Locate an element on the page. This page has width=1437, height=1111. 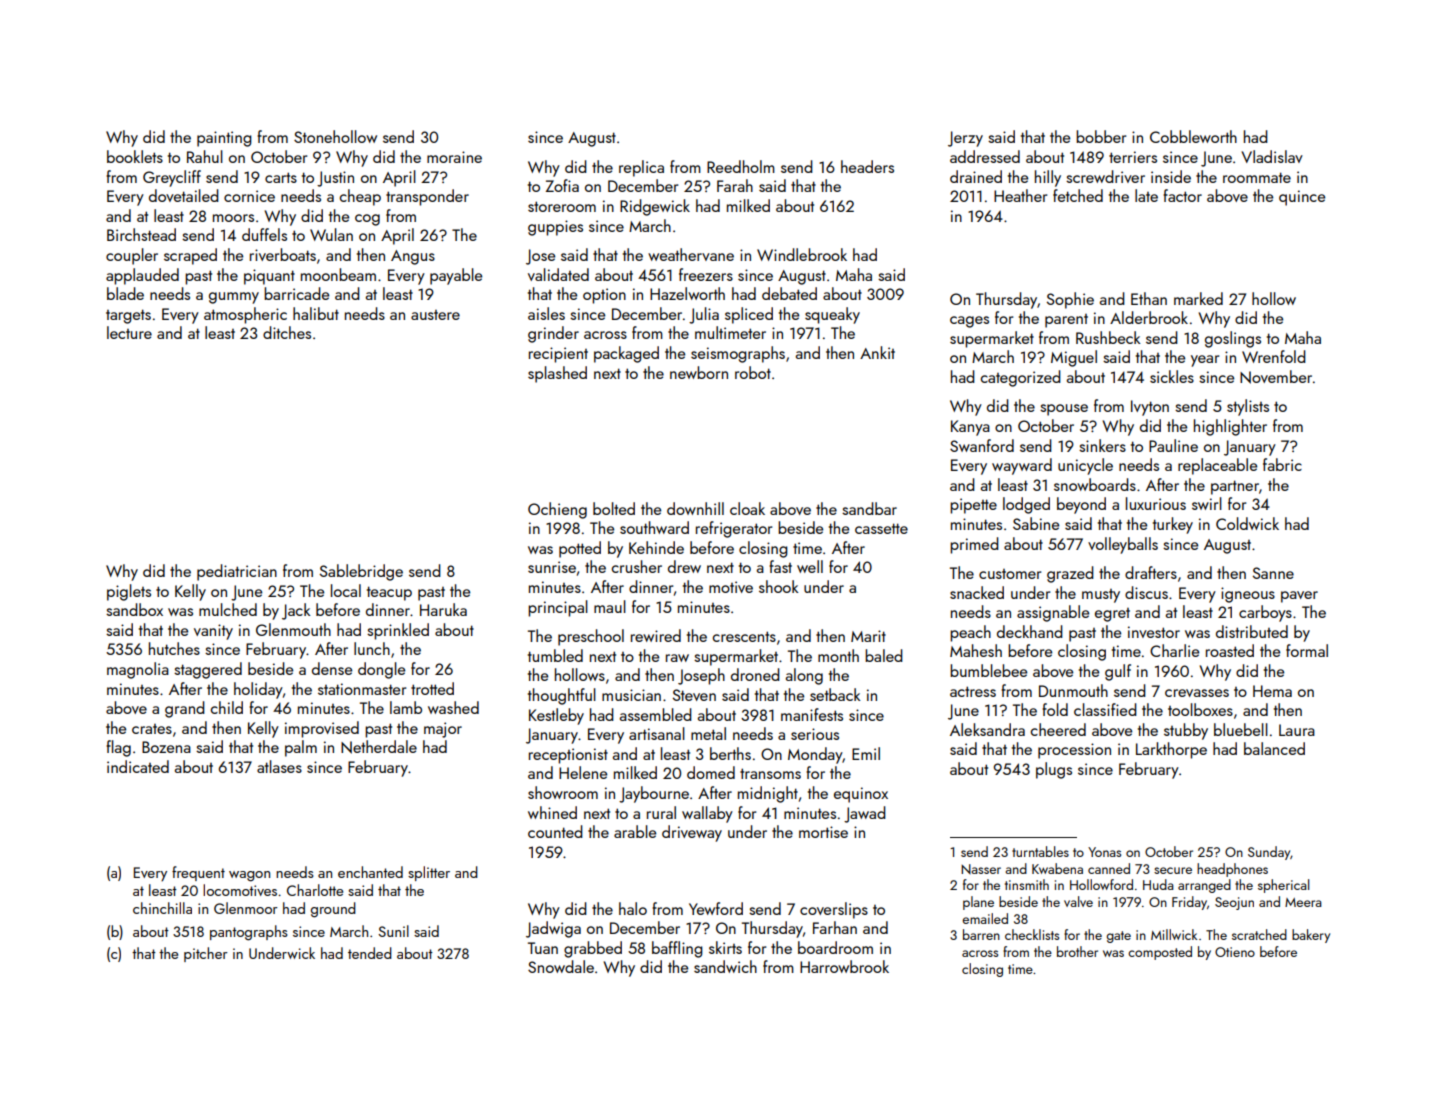
wayward is located at coordinates (1022, 466).
